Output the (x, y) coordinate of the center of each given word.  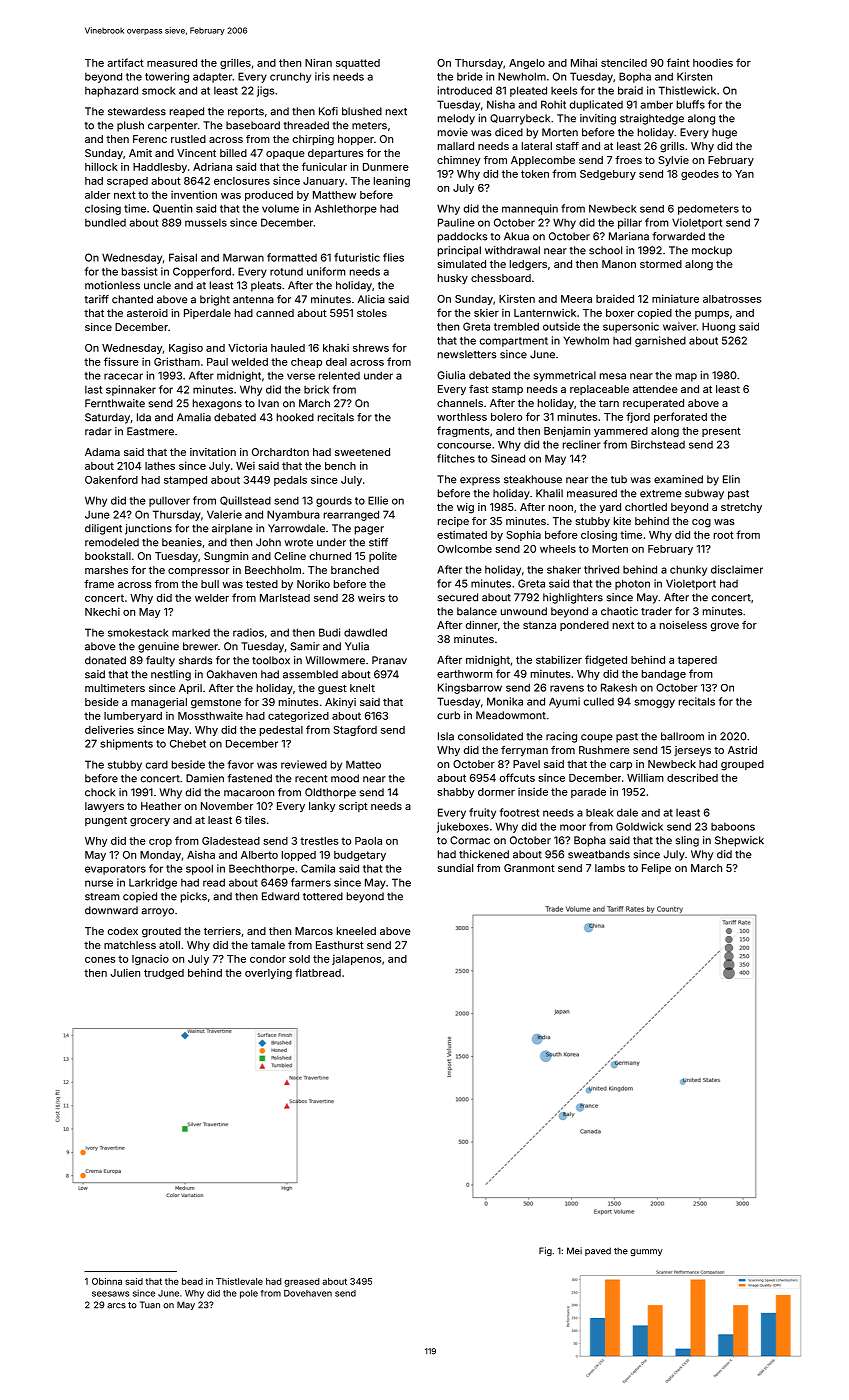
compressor (198, 572)
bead (192, 1281)
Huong (718, 327)
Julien (125, 973)
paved (598, 1251)
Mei (574, 1251)
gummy (646, 1252)
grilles (235, 64)
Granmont (529, 868)
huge (724, 133)
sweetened (362, 452)
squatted (358, 64)
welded (249, 362)
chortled (646, 507)
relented (339, 375)
